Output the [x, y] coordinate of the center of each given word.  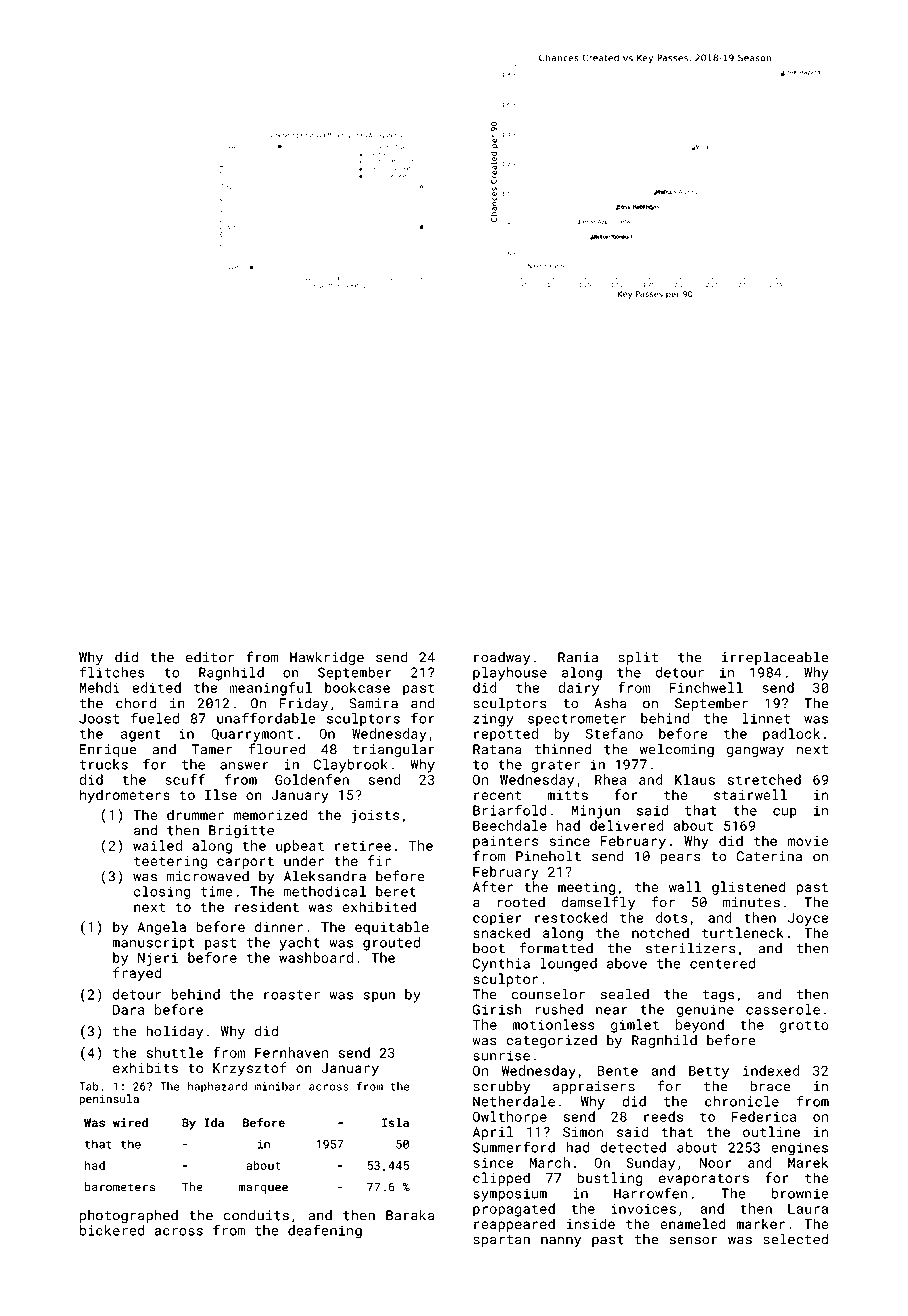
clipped [501, 1179]
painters [505, 842]
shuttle [175, 1052]
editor [210, 657]
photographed [129, 1216]
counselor [548, 994]
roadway [502, 659]
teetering [170, 862]
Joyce [808, 919]
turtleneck [743, 932]
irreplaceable [775, 658]
